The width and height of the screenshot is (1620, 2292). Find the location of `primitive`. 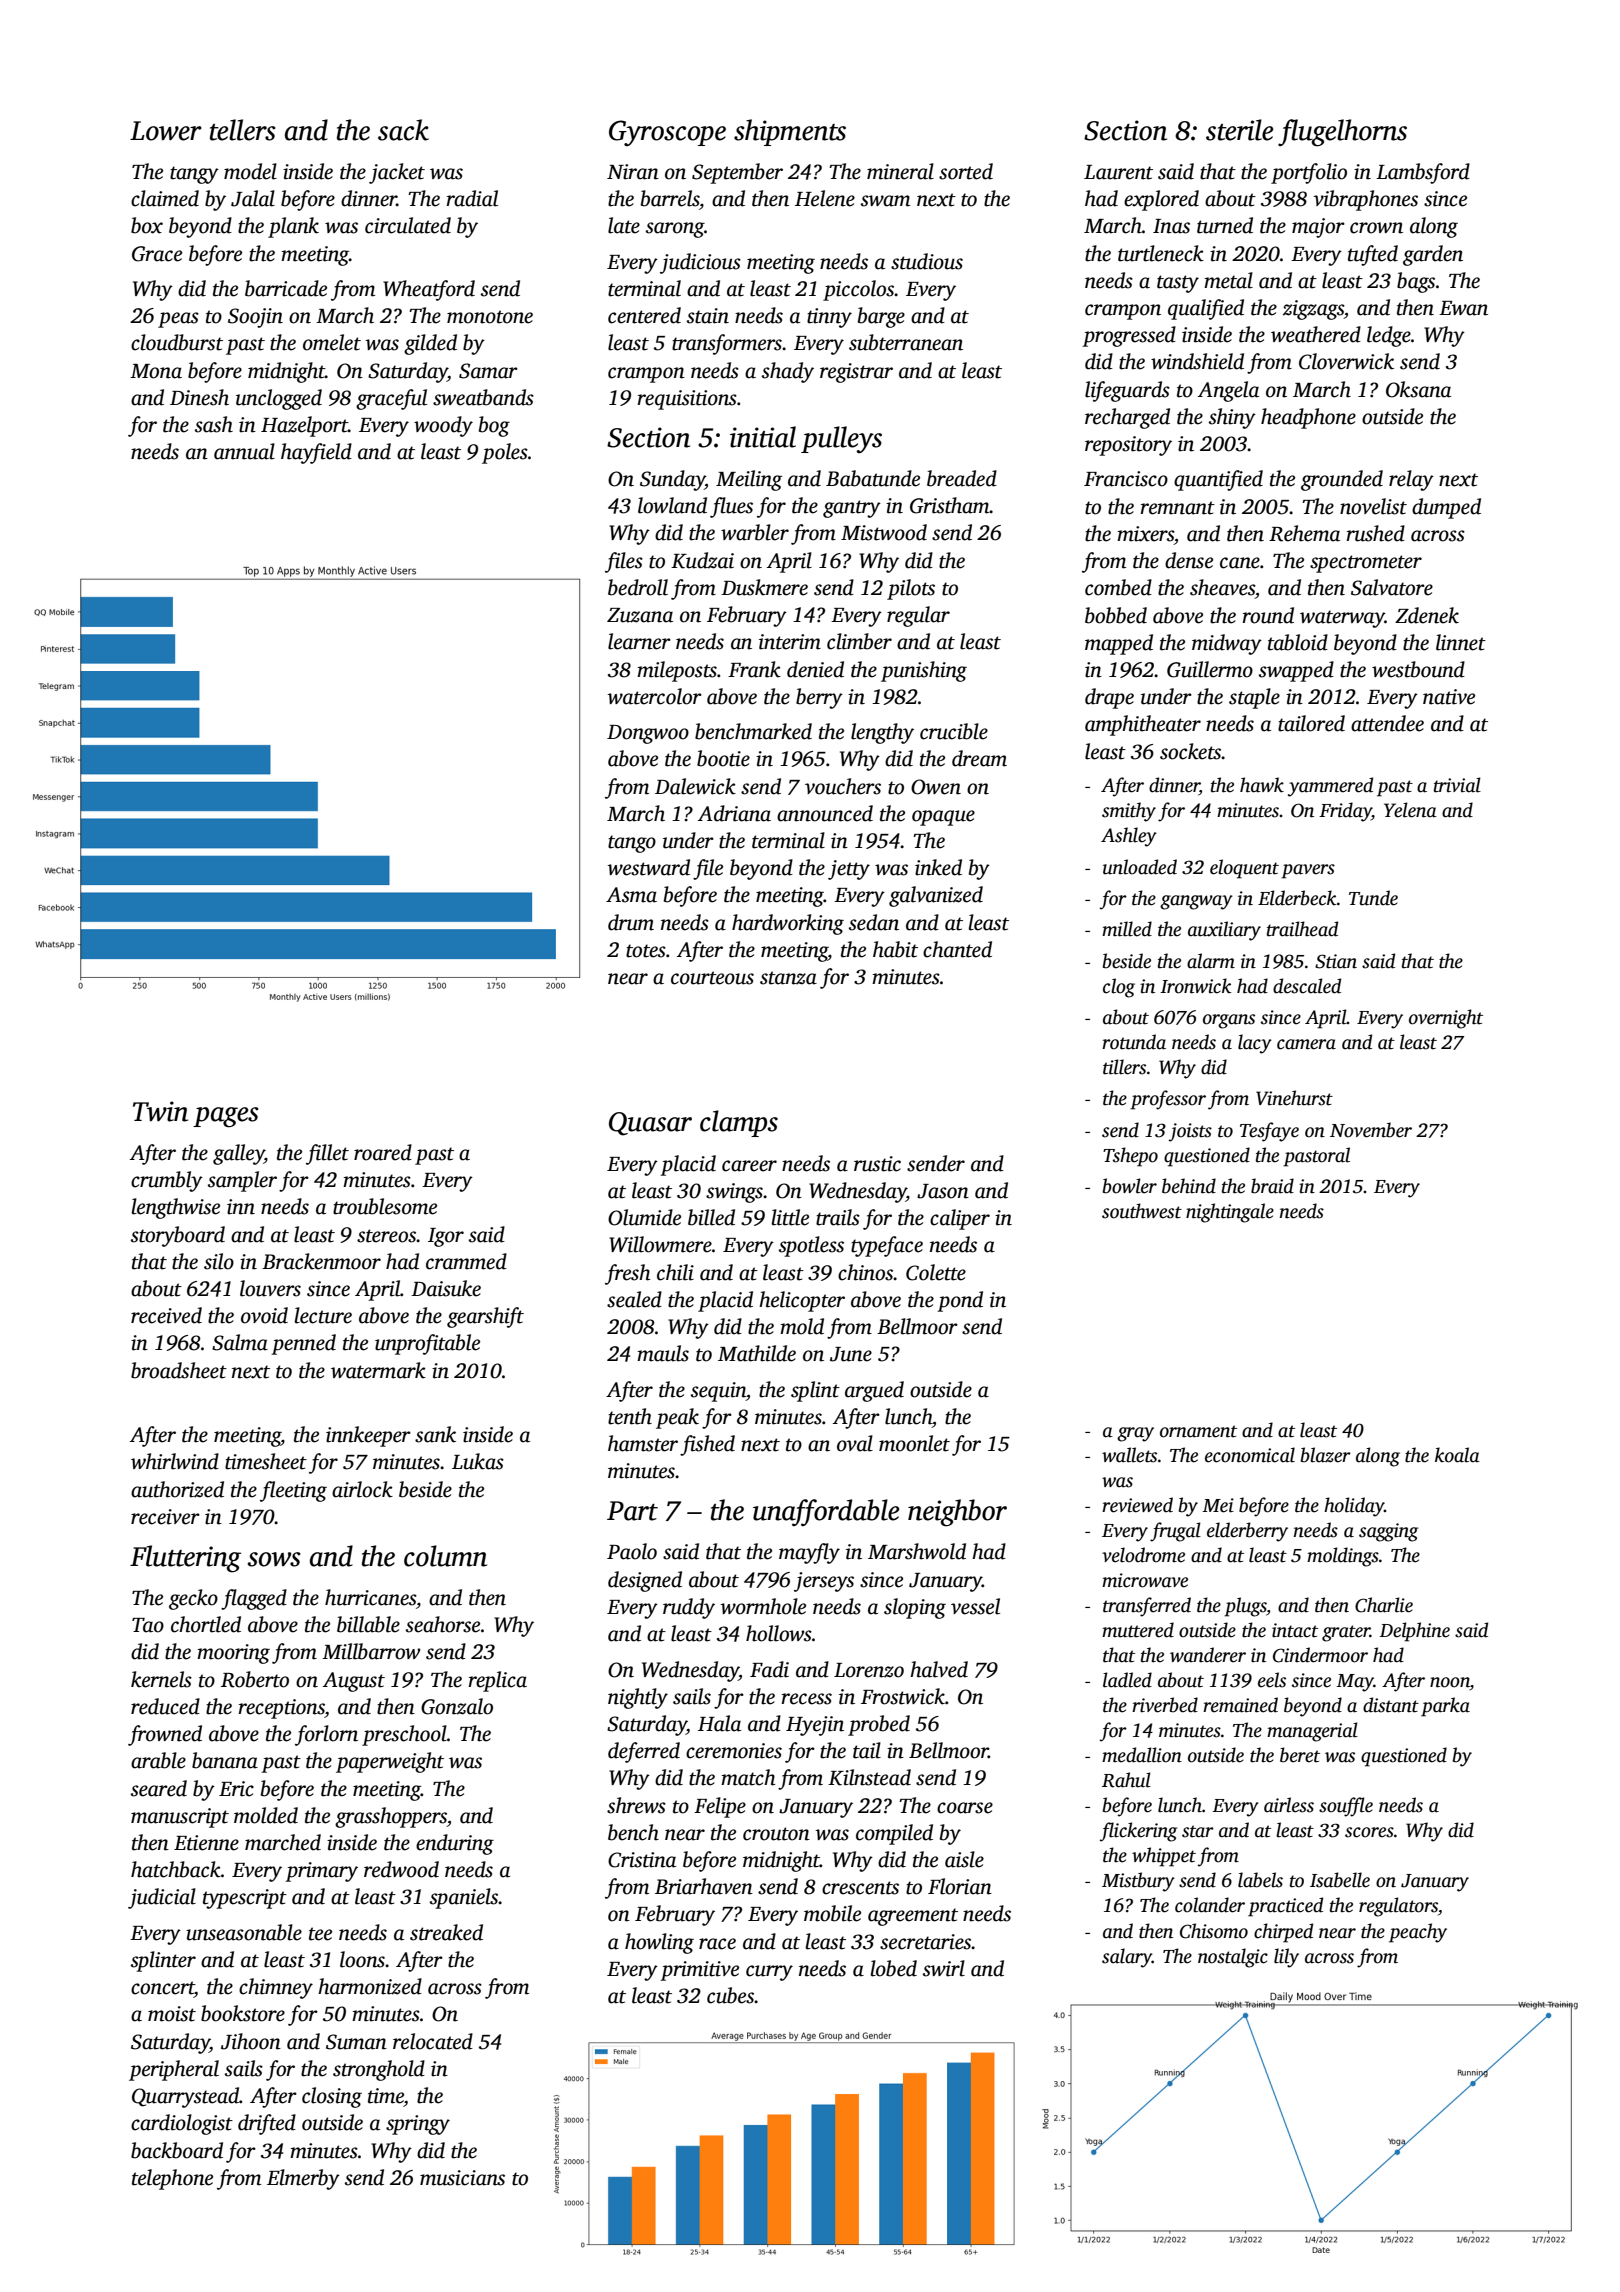

primitive is located at coordinates (699, 1971).
